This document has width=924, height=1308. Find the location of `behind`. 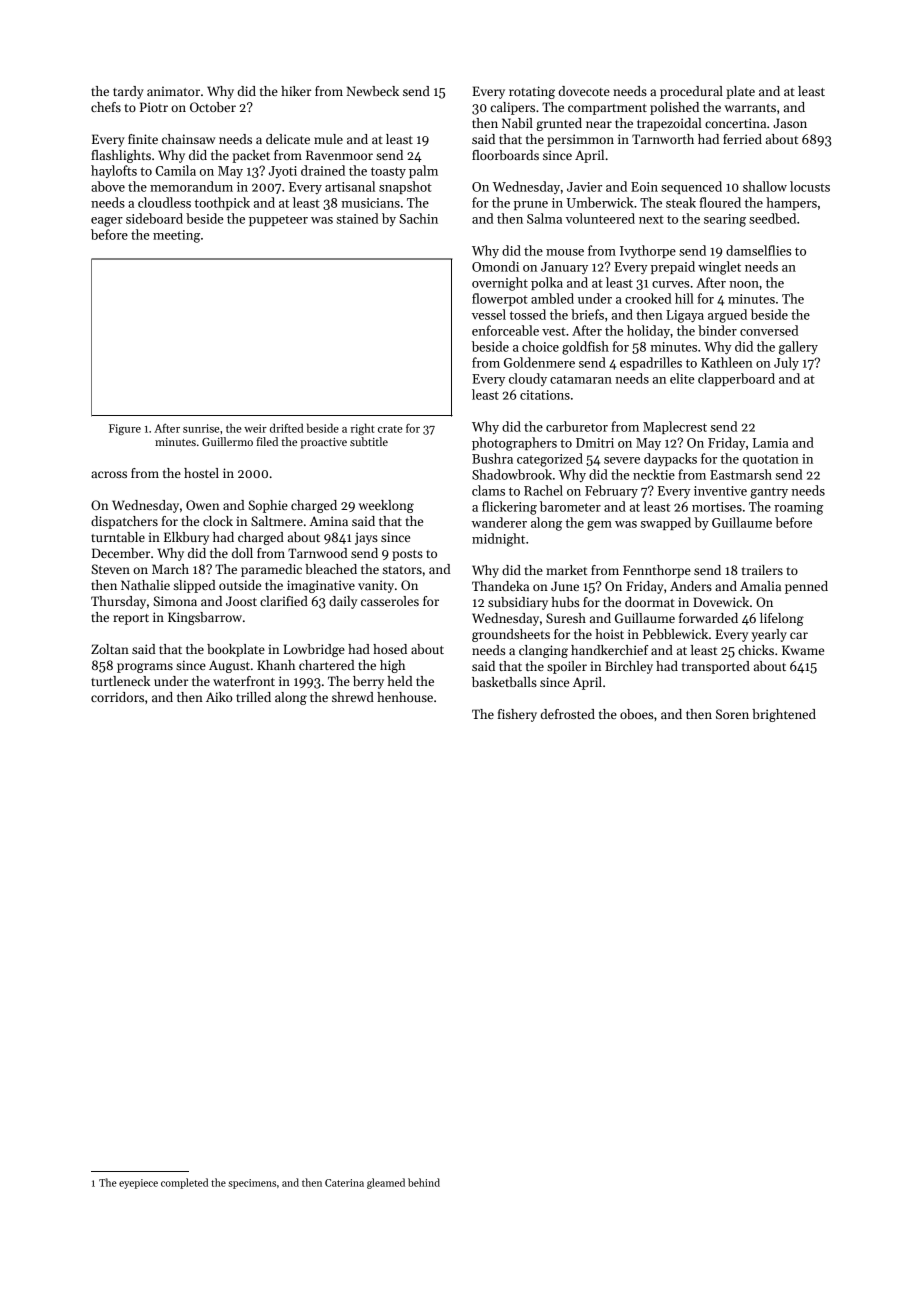

behind is located at coordinates (424, 1182).
